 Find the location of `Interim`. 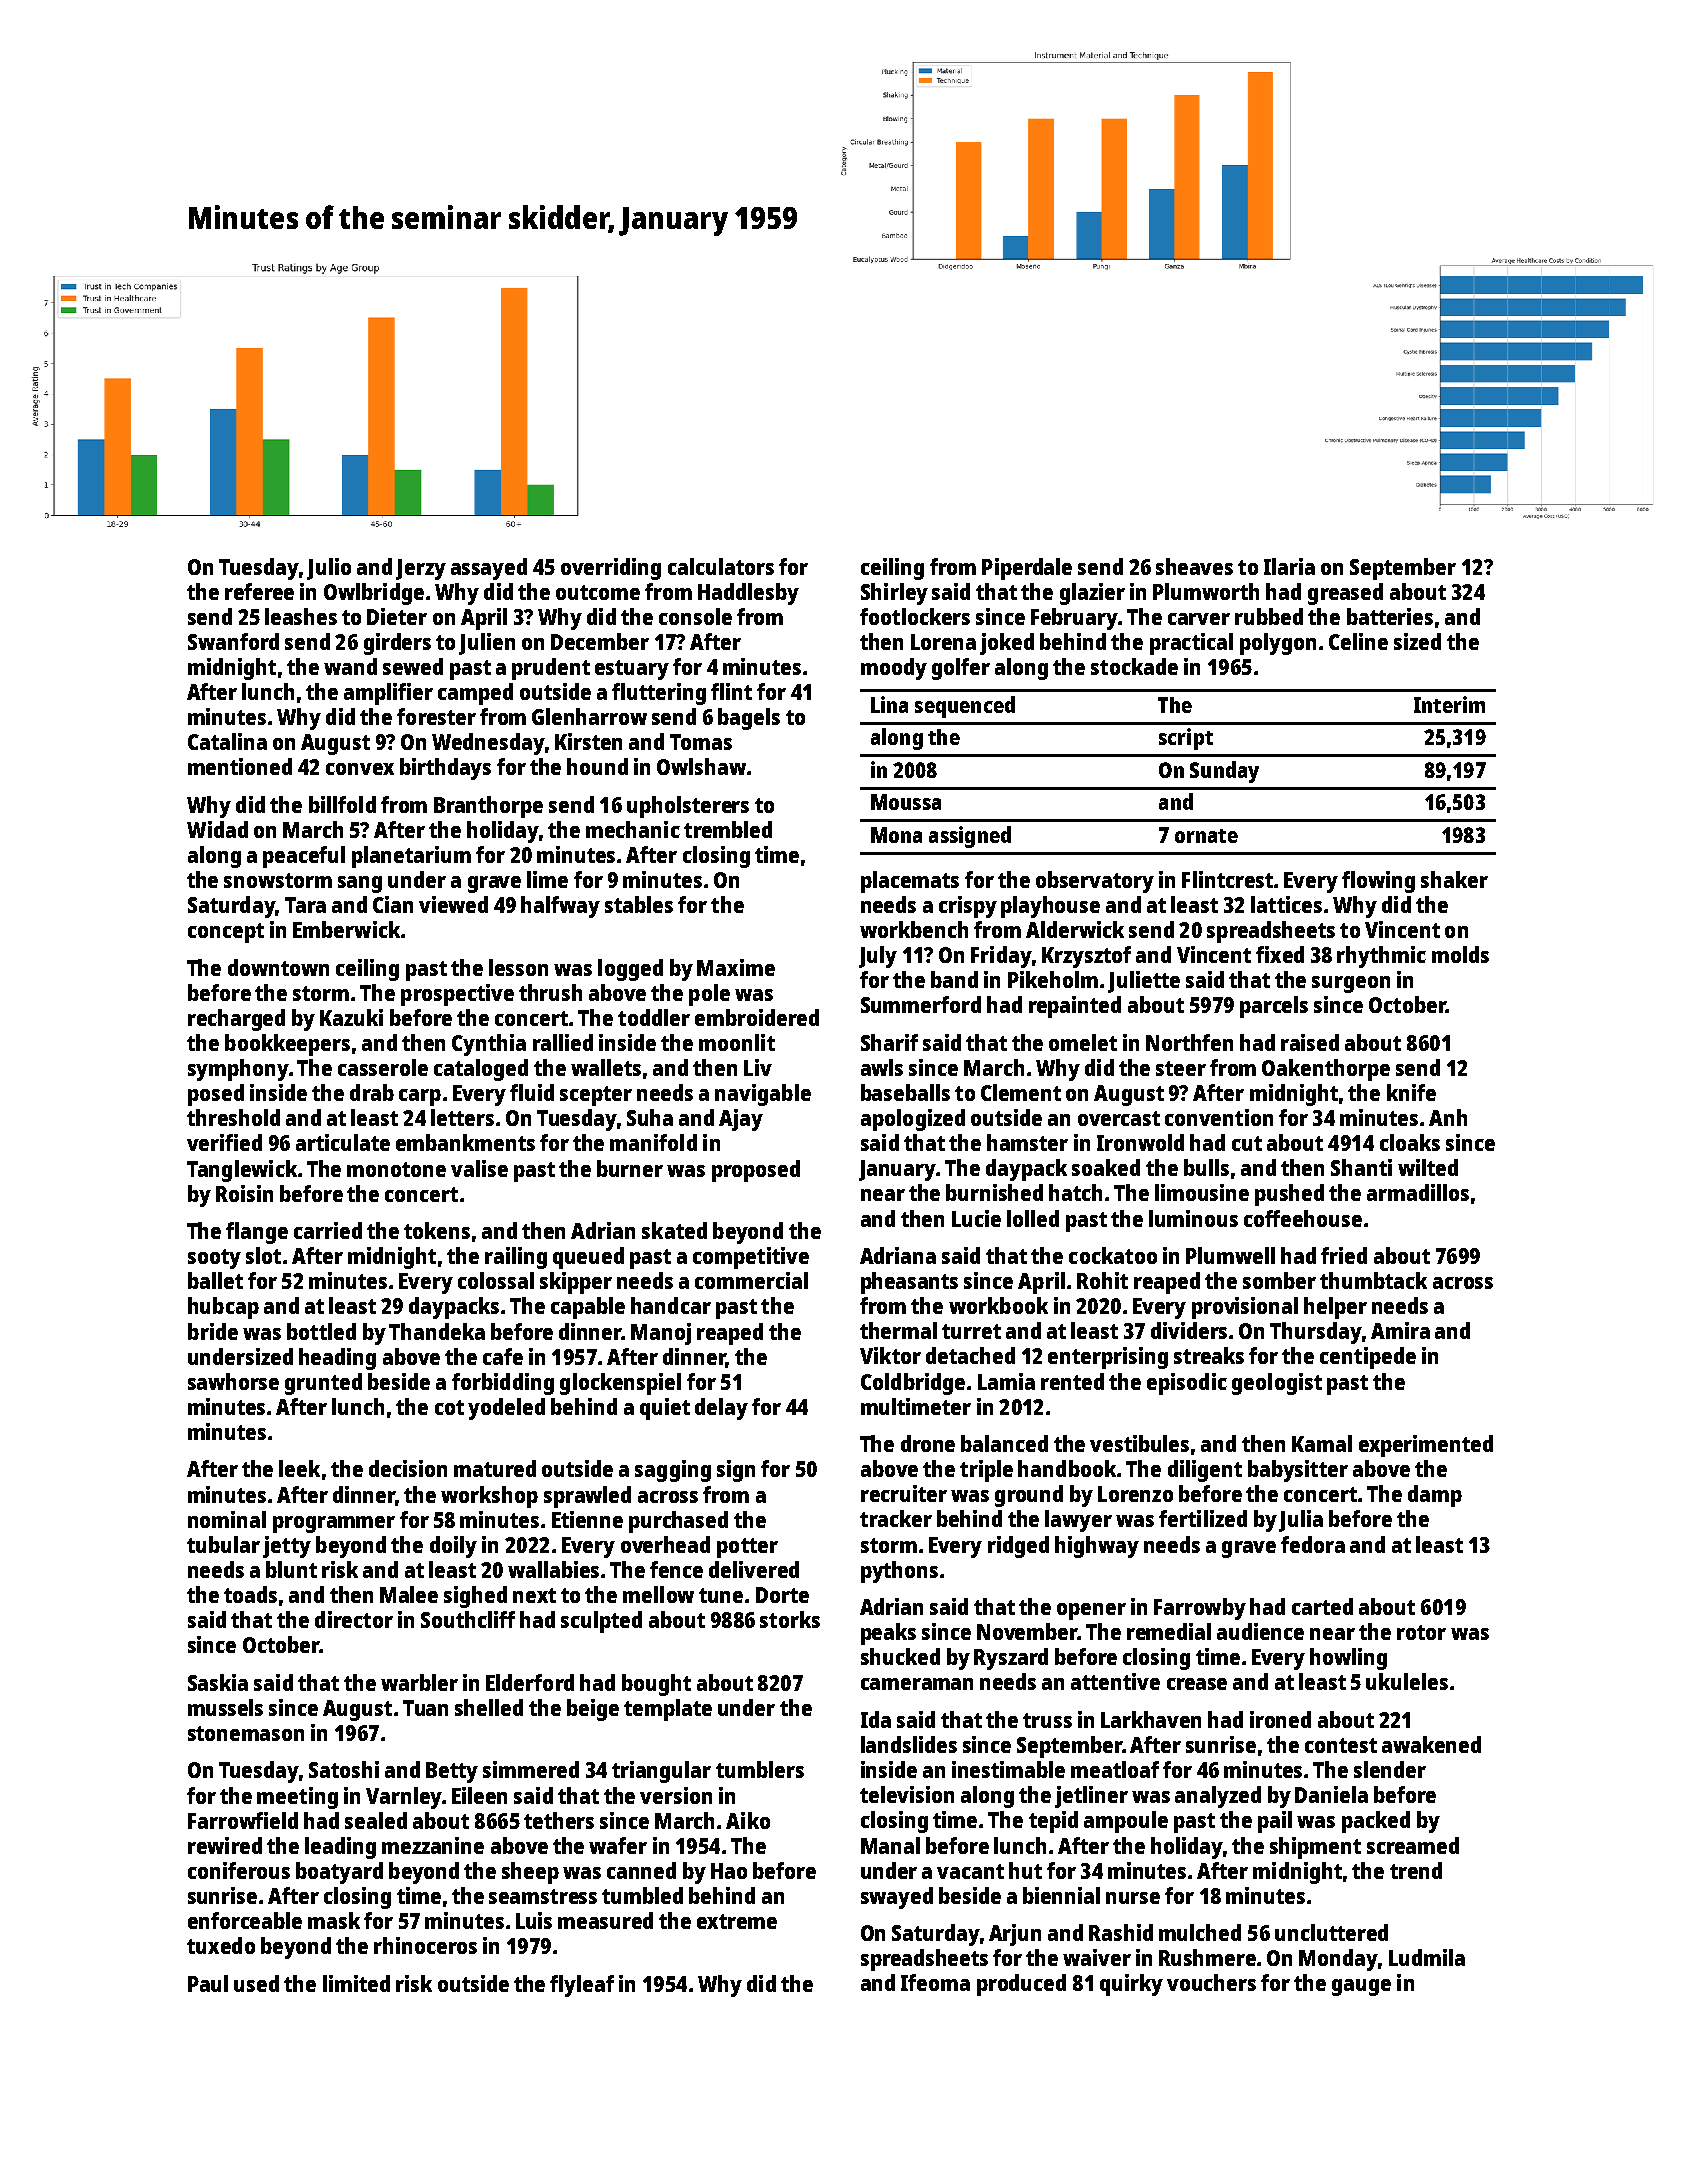

Interim is located at coordinates (1449, 704).
